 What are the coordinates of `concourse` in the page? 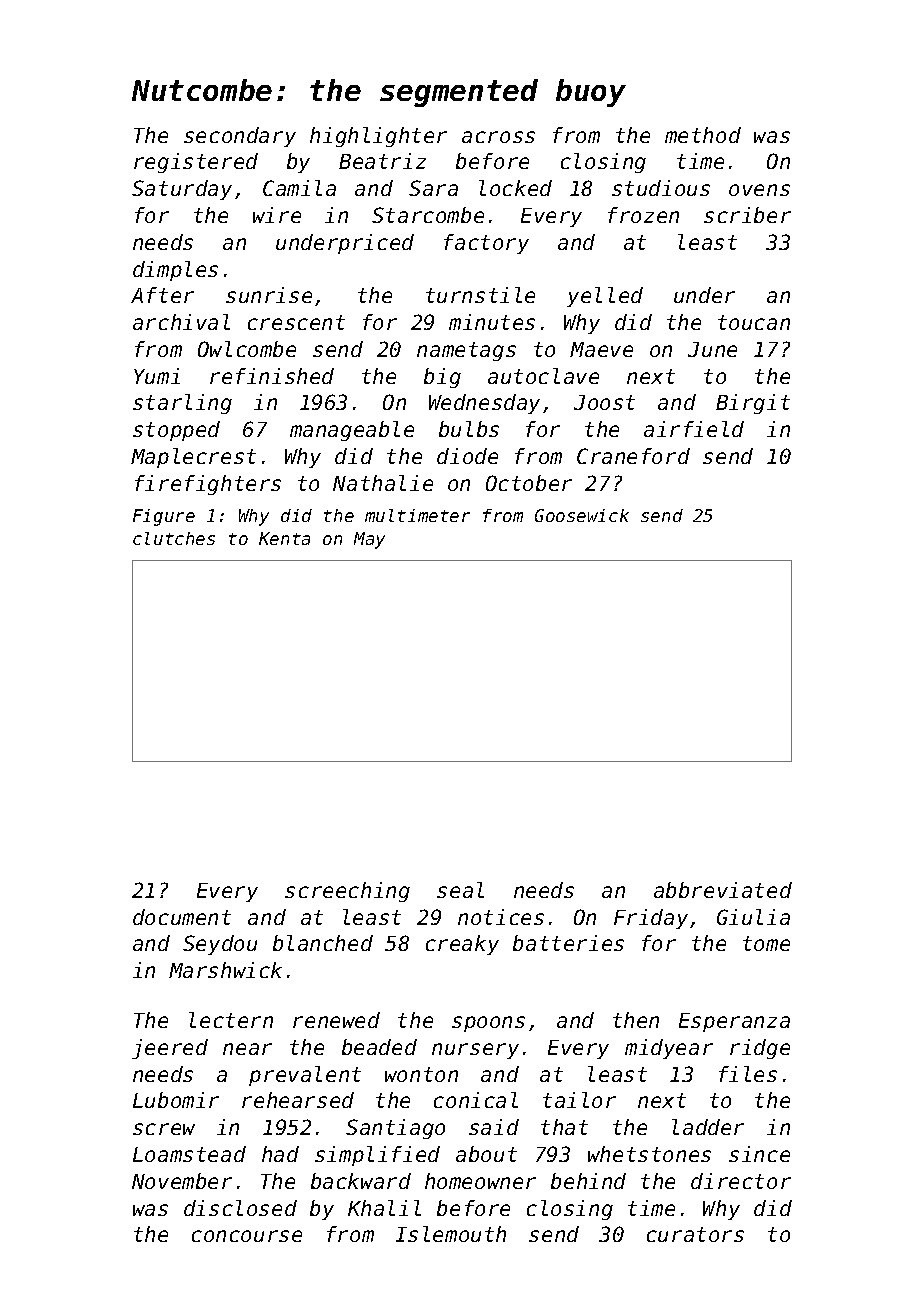 It's located at (247, 1236).
